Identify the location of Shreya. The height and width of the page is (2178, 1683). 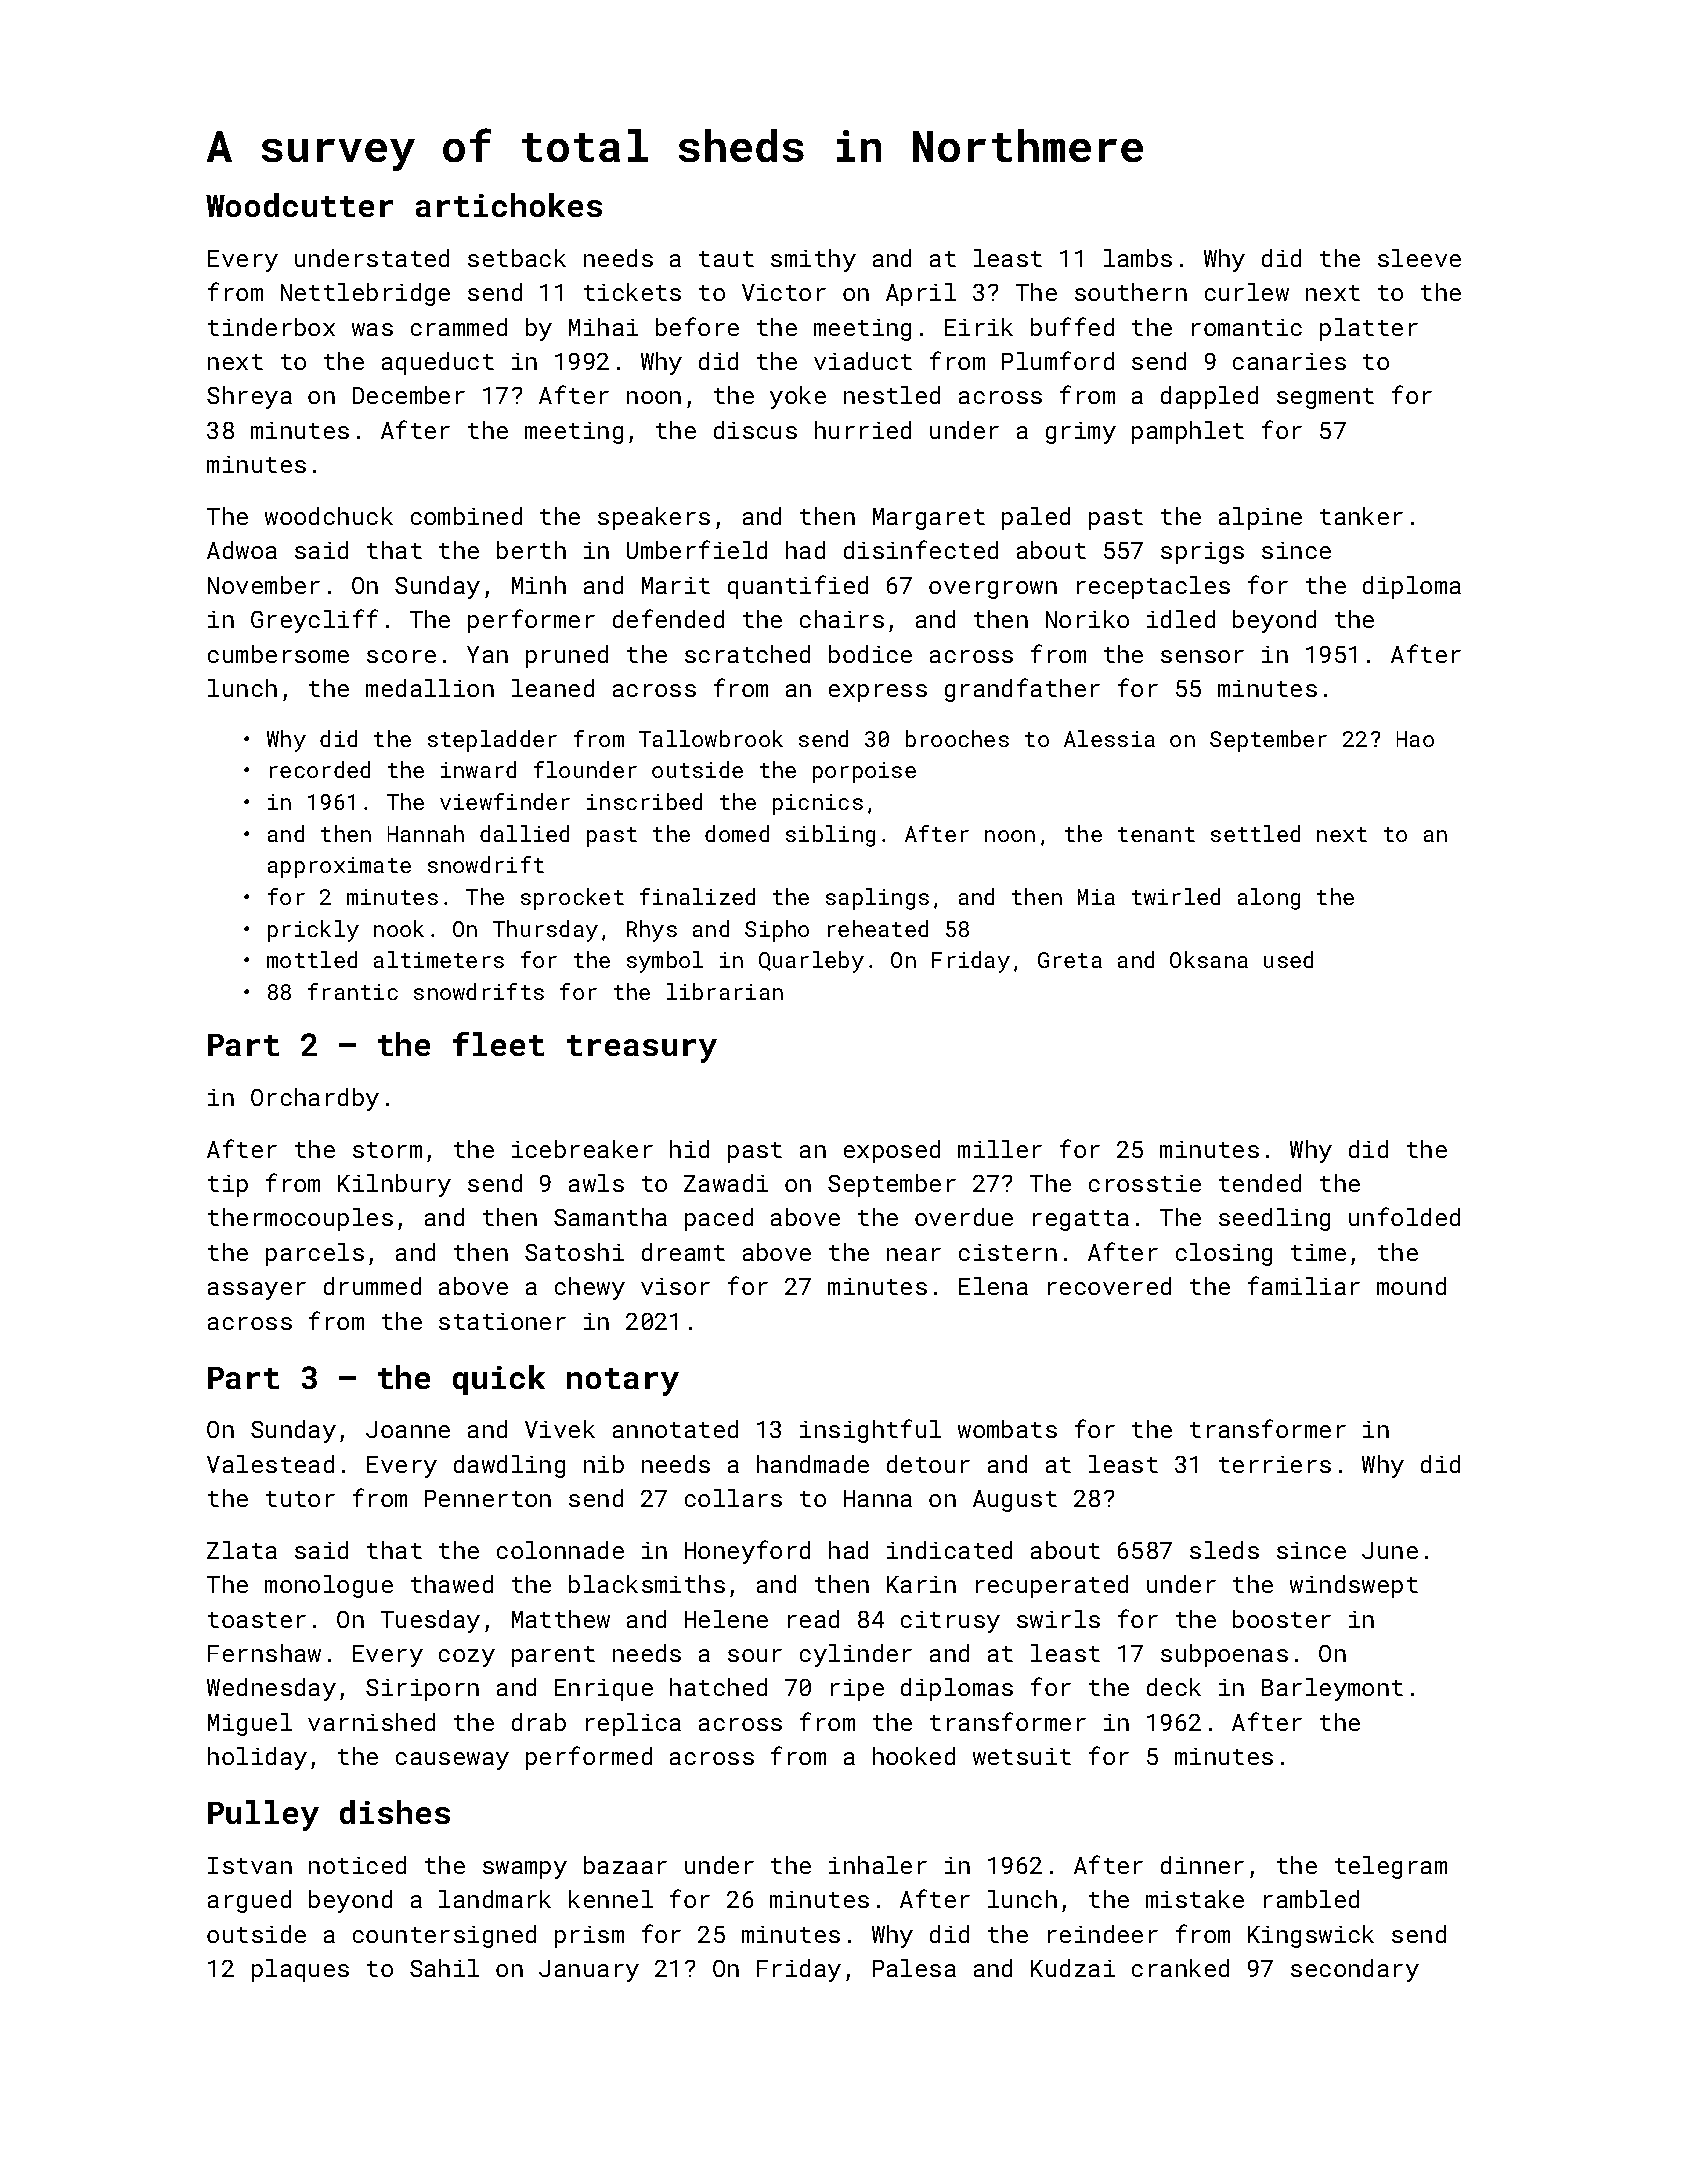
(249, 397).
